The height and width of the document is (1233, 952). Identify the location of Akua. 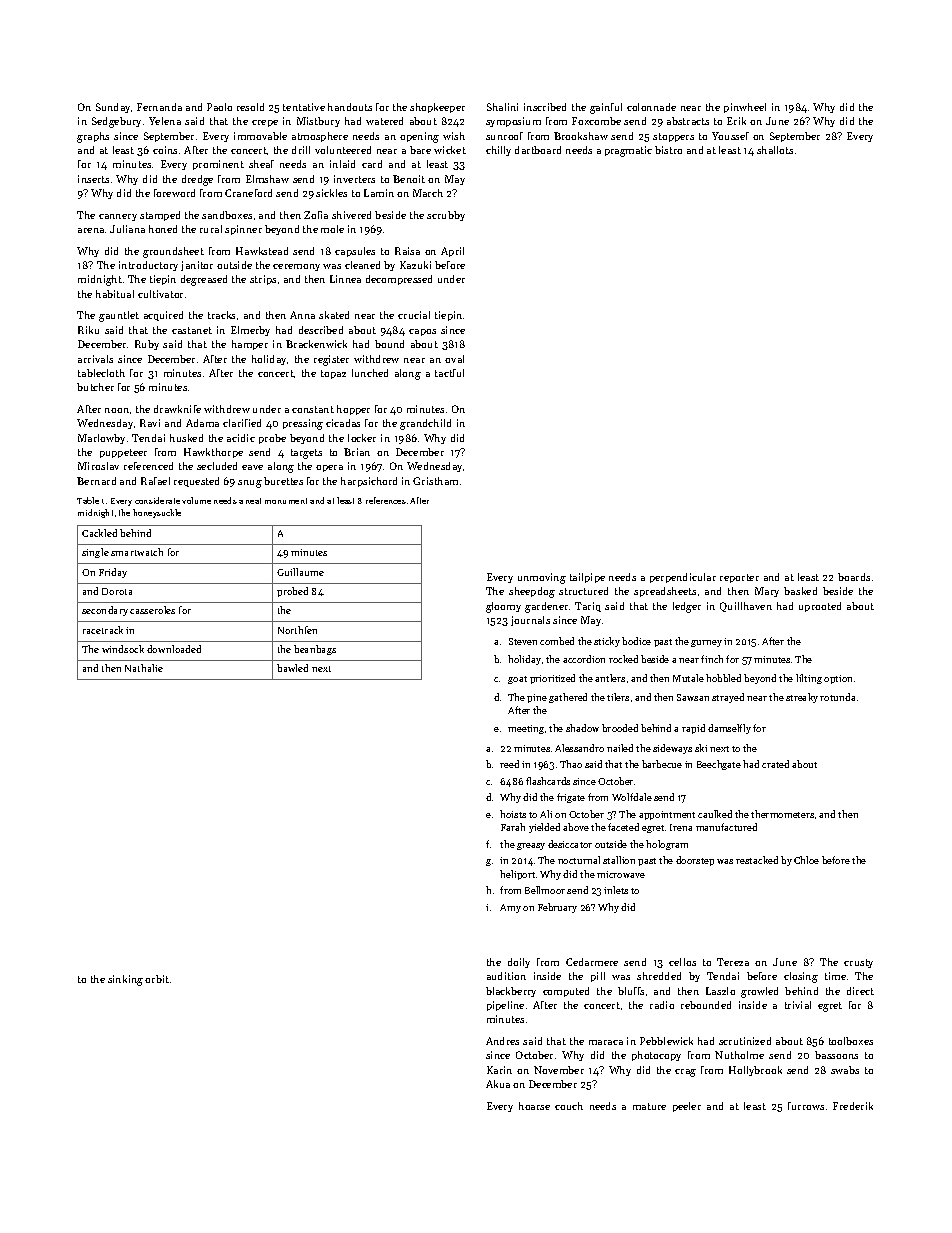
(498, 1084).
